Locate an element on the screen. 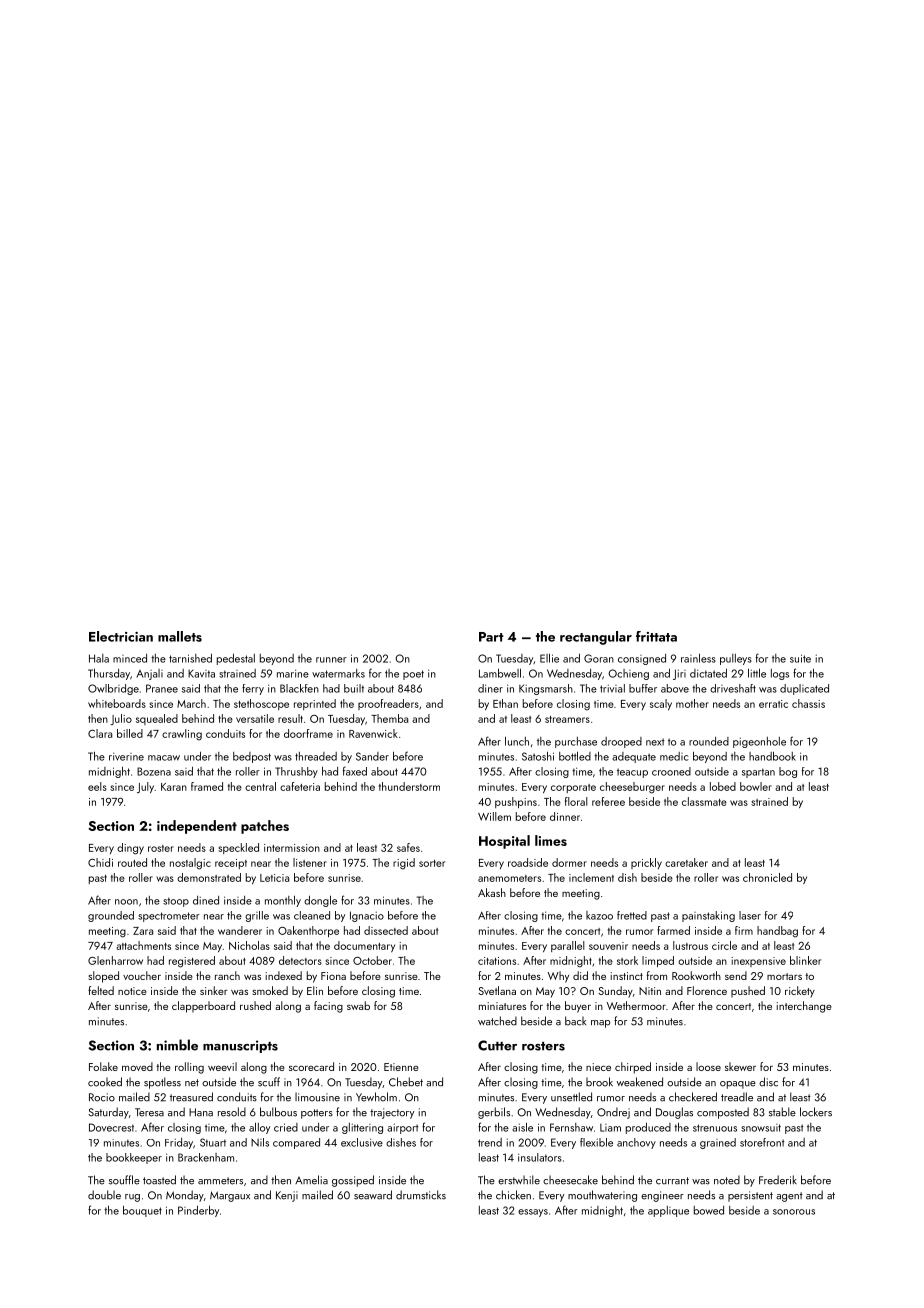  bog is located at coordinates (788, 772).
